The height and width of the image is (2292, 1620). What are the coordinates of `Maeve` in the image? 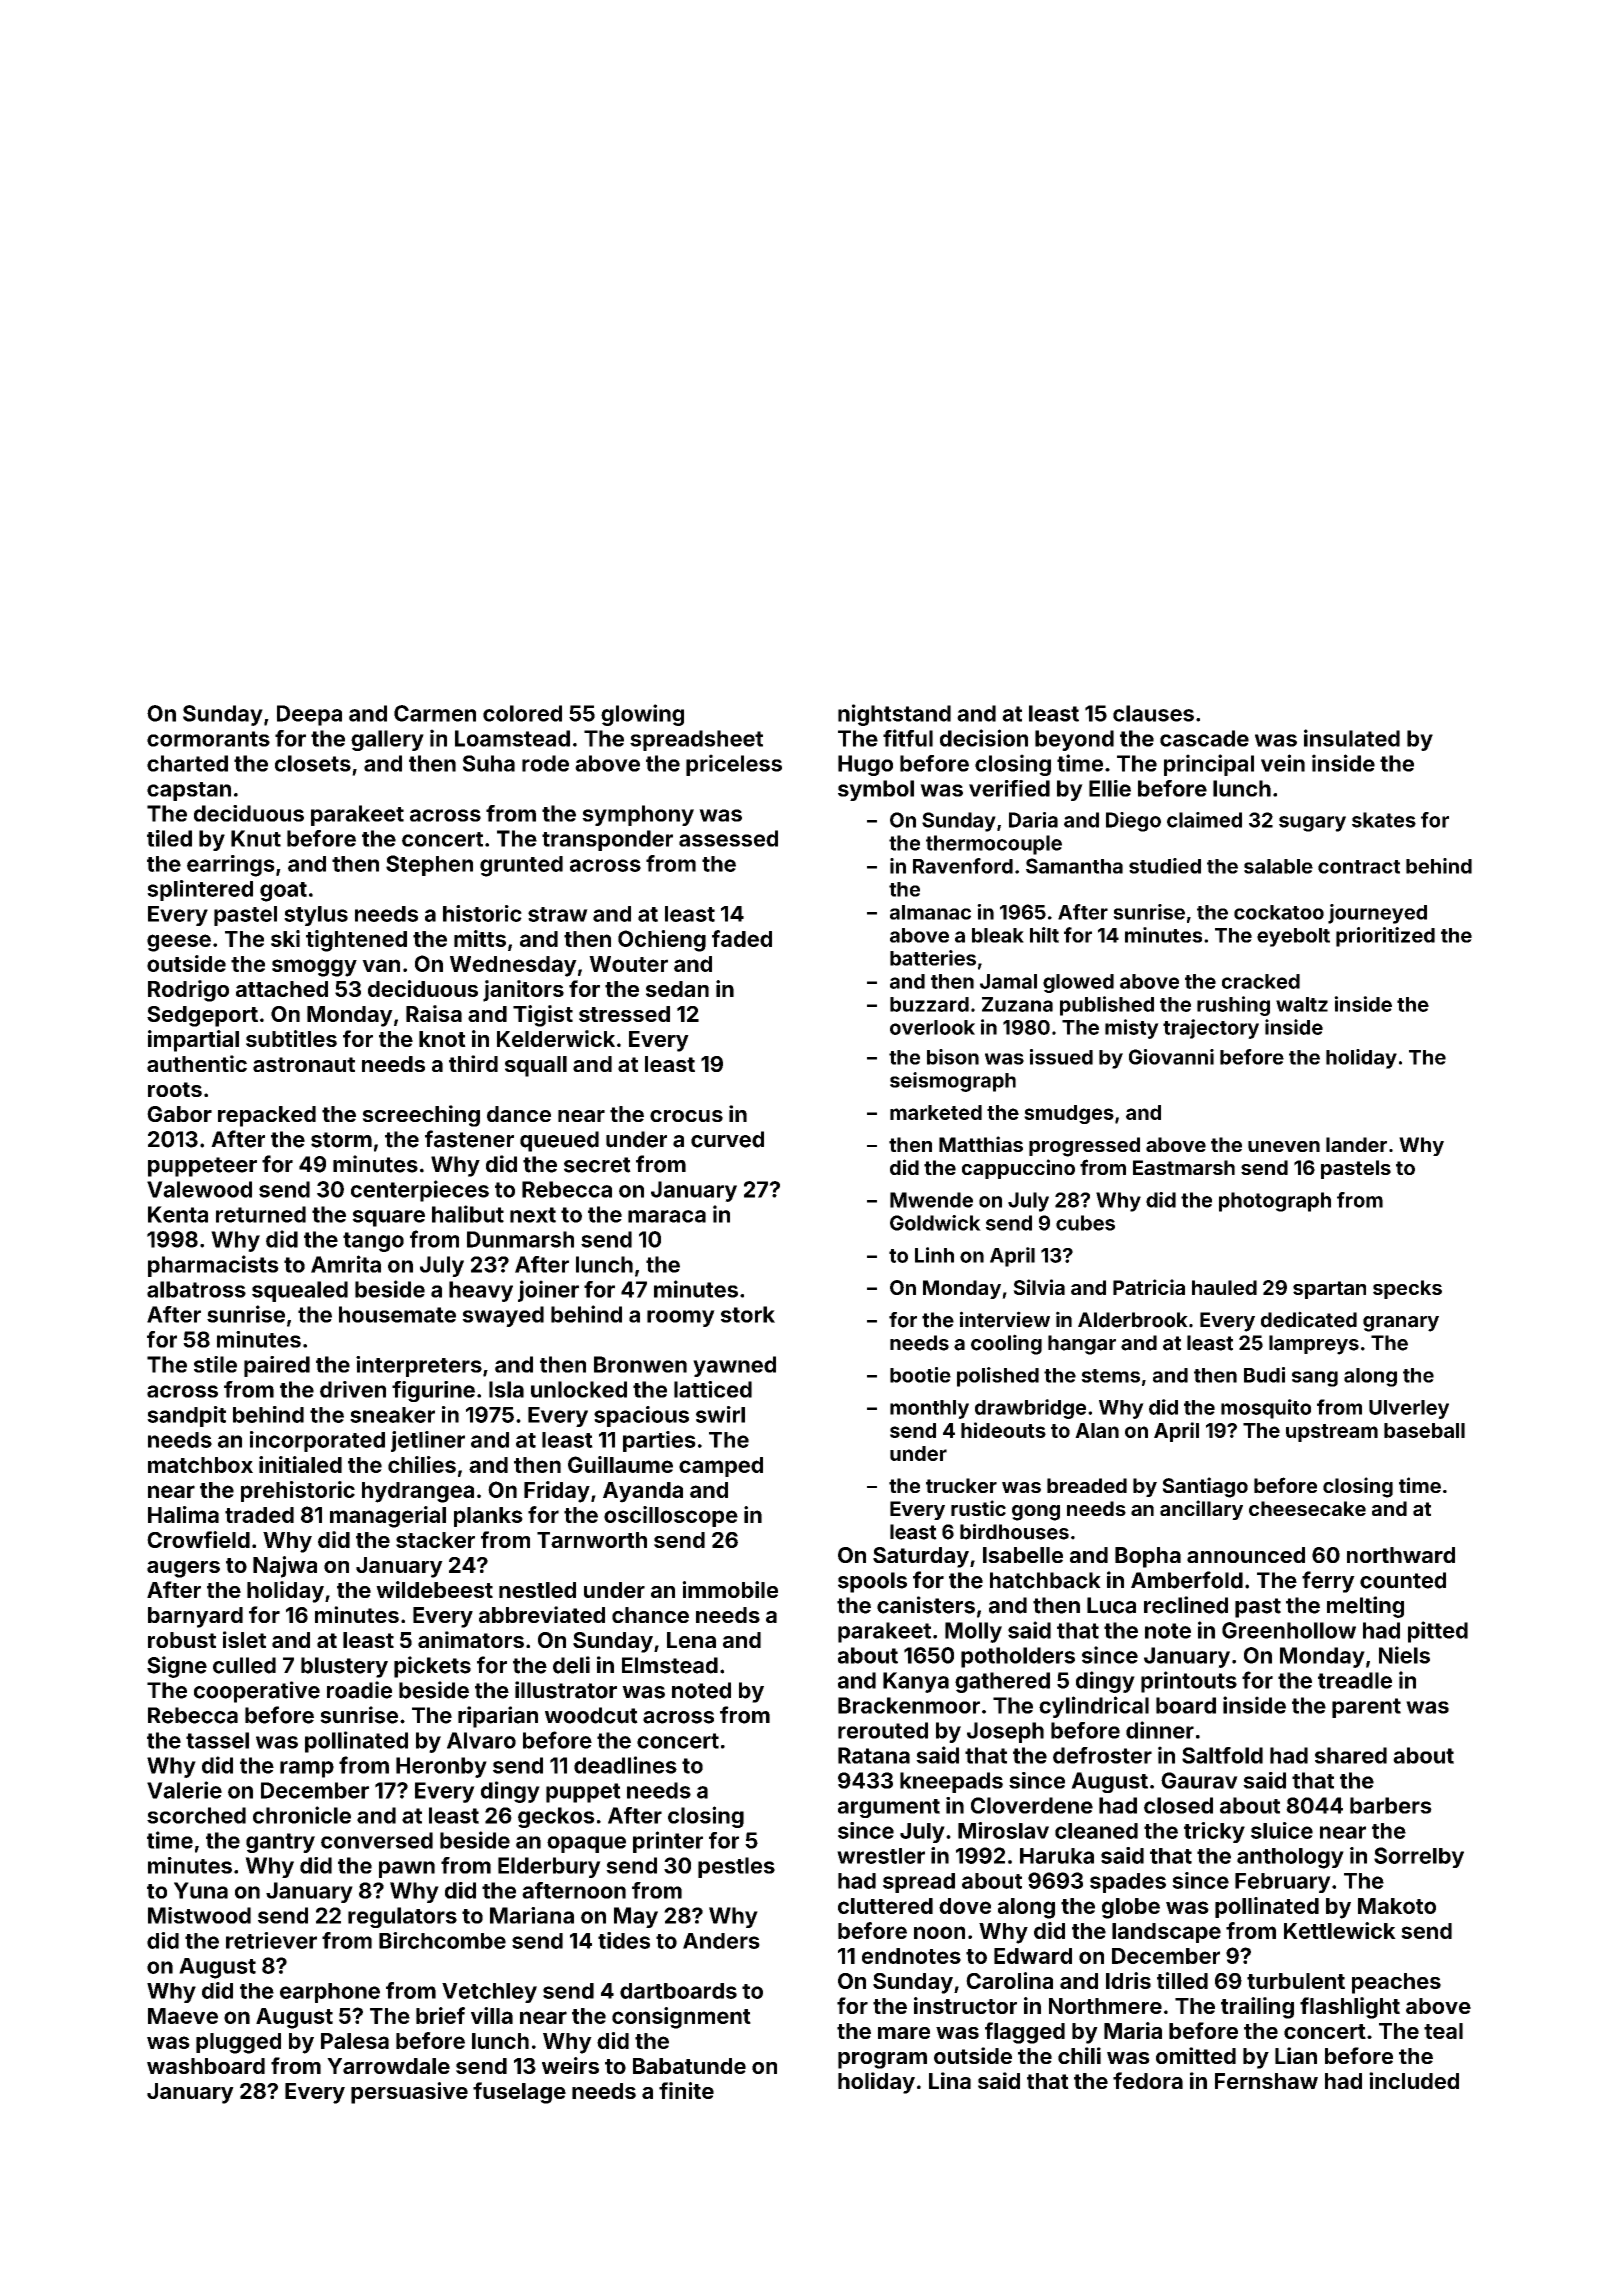 It's located at (183, 2016).
